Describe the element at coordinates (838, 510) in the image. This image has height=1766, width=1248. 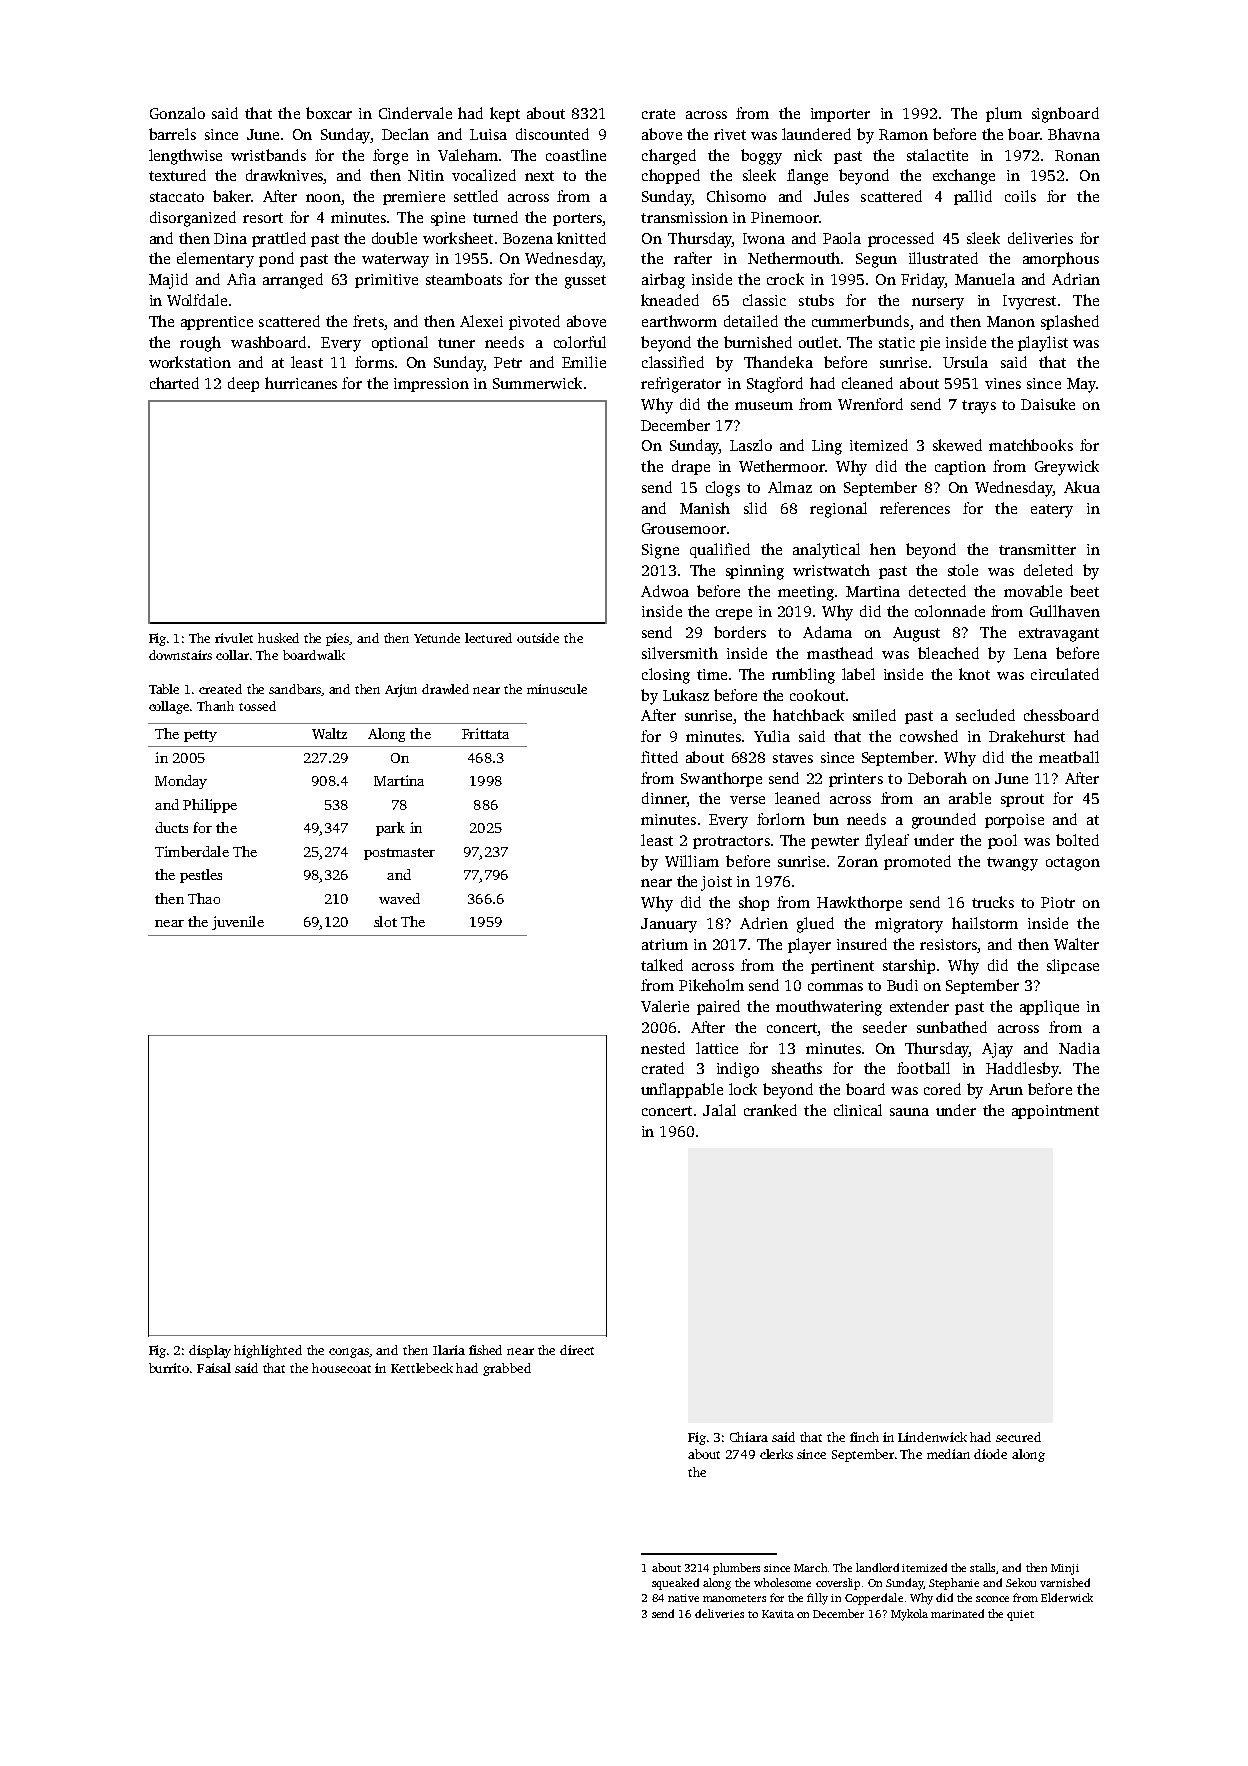
I see `regional` at that location.
